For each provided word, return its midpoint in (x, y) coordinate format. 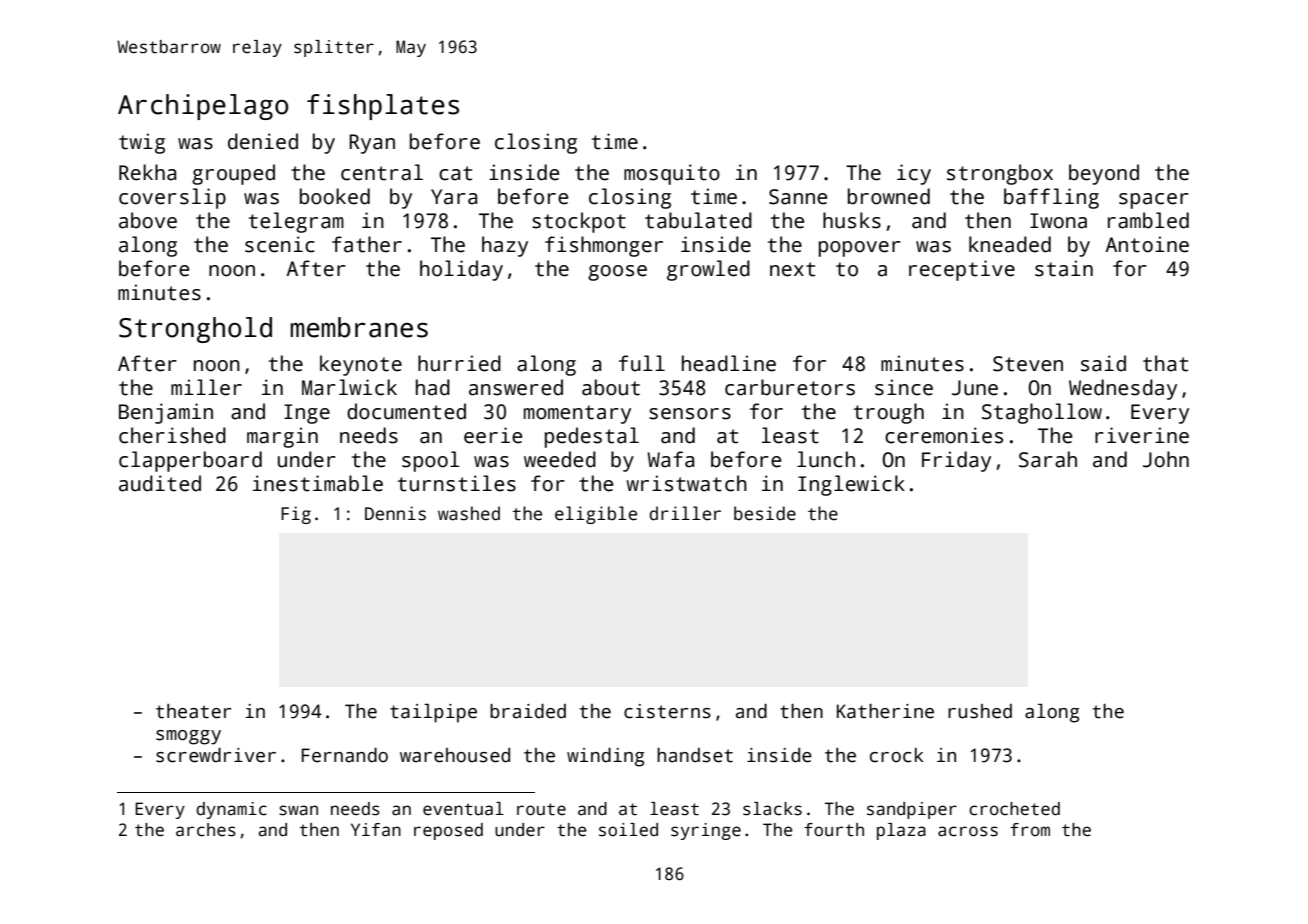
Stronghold (195, 330)
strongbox (1000, 174)
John (1166, 459)
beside (765, 513)
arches (206, 830)
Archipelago (203, 107)
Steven (1028, 364)
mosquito (672, 174)
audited (160, 483)
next (792, 269)
